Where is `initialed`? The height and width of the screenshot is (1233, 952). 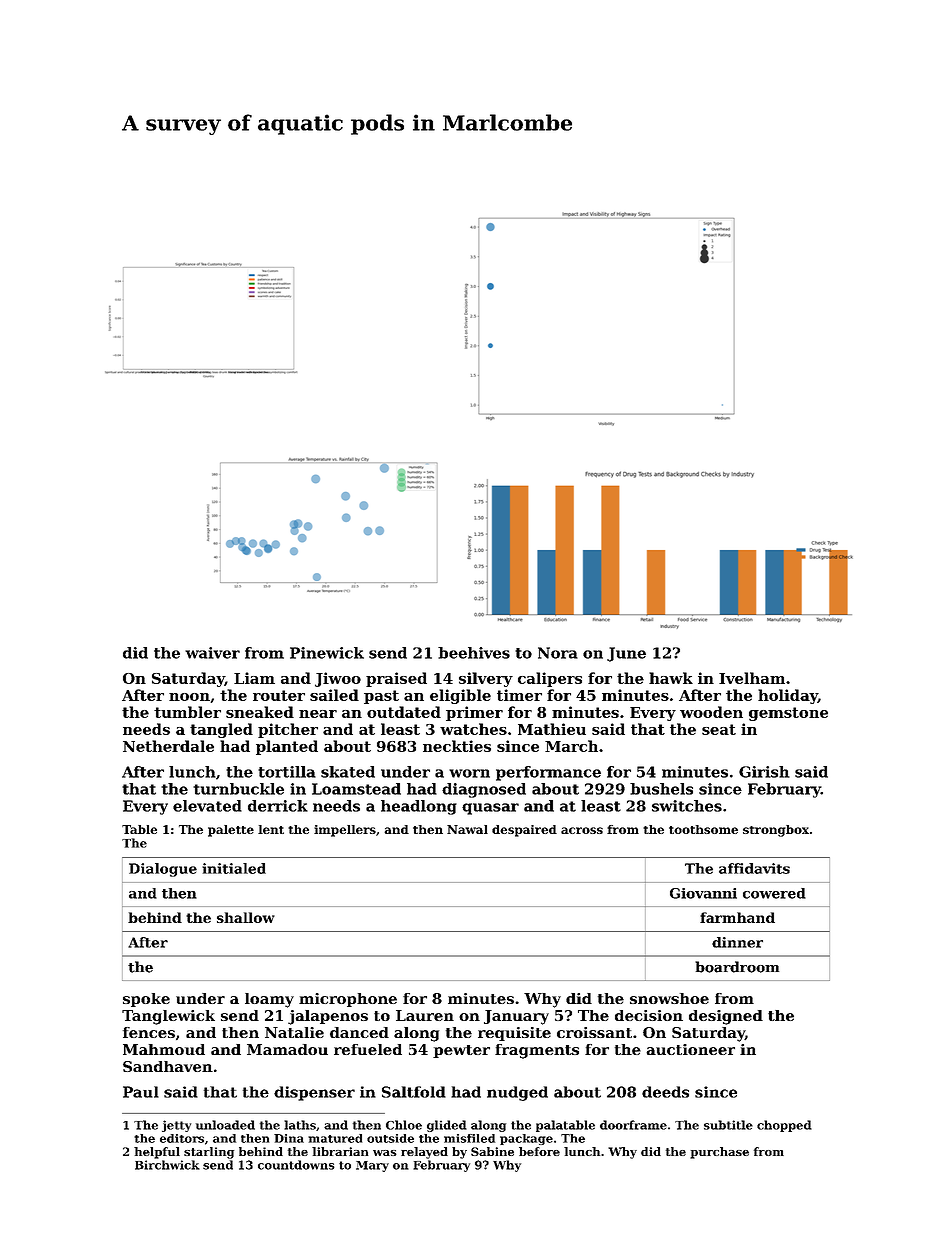 initialed is located at coordinates (234, 868).
